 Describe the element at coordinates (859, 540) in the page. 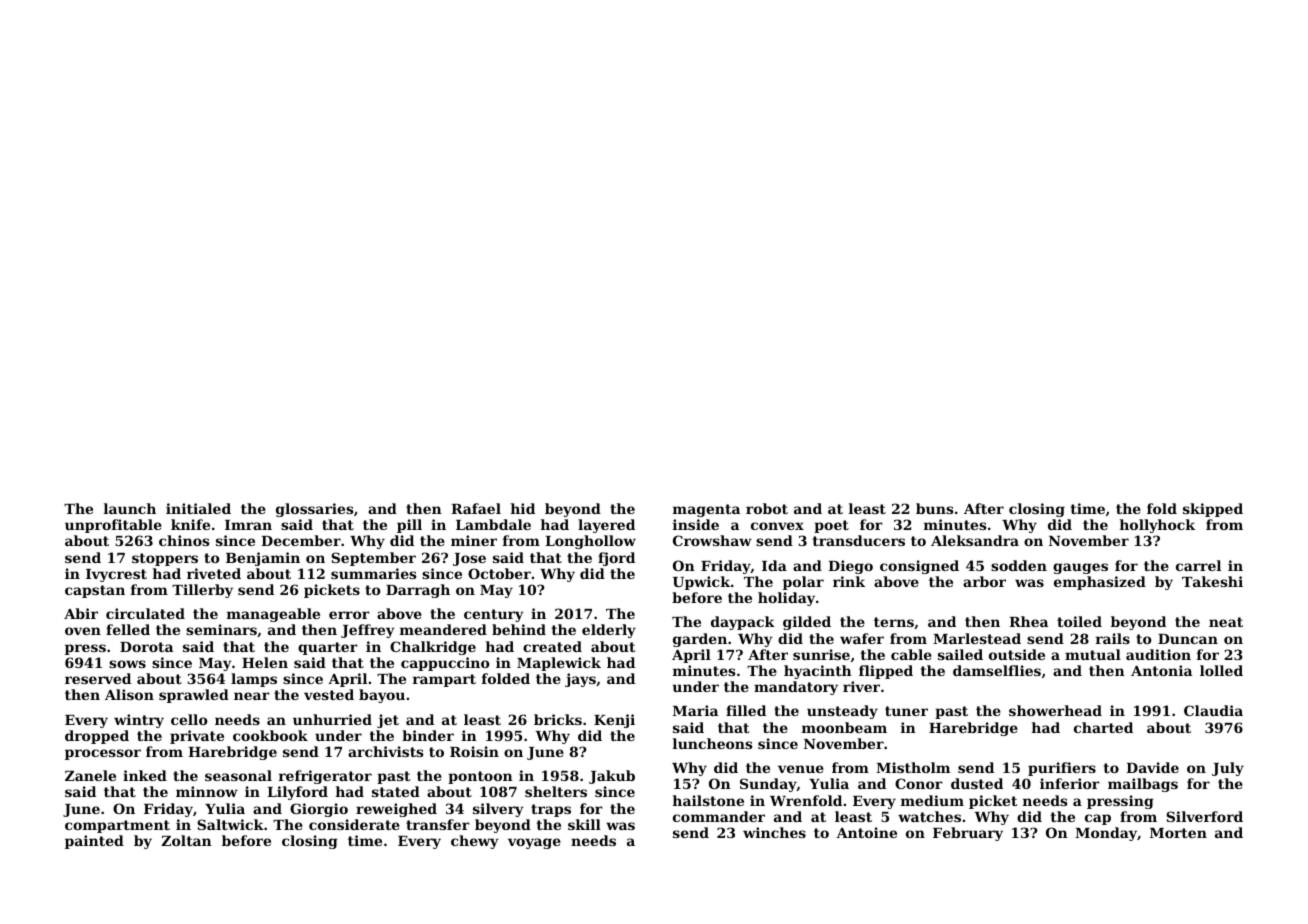

I see `transducers` at that location.
